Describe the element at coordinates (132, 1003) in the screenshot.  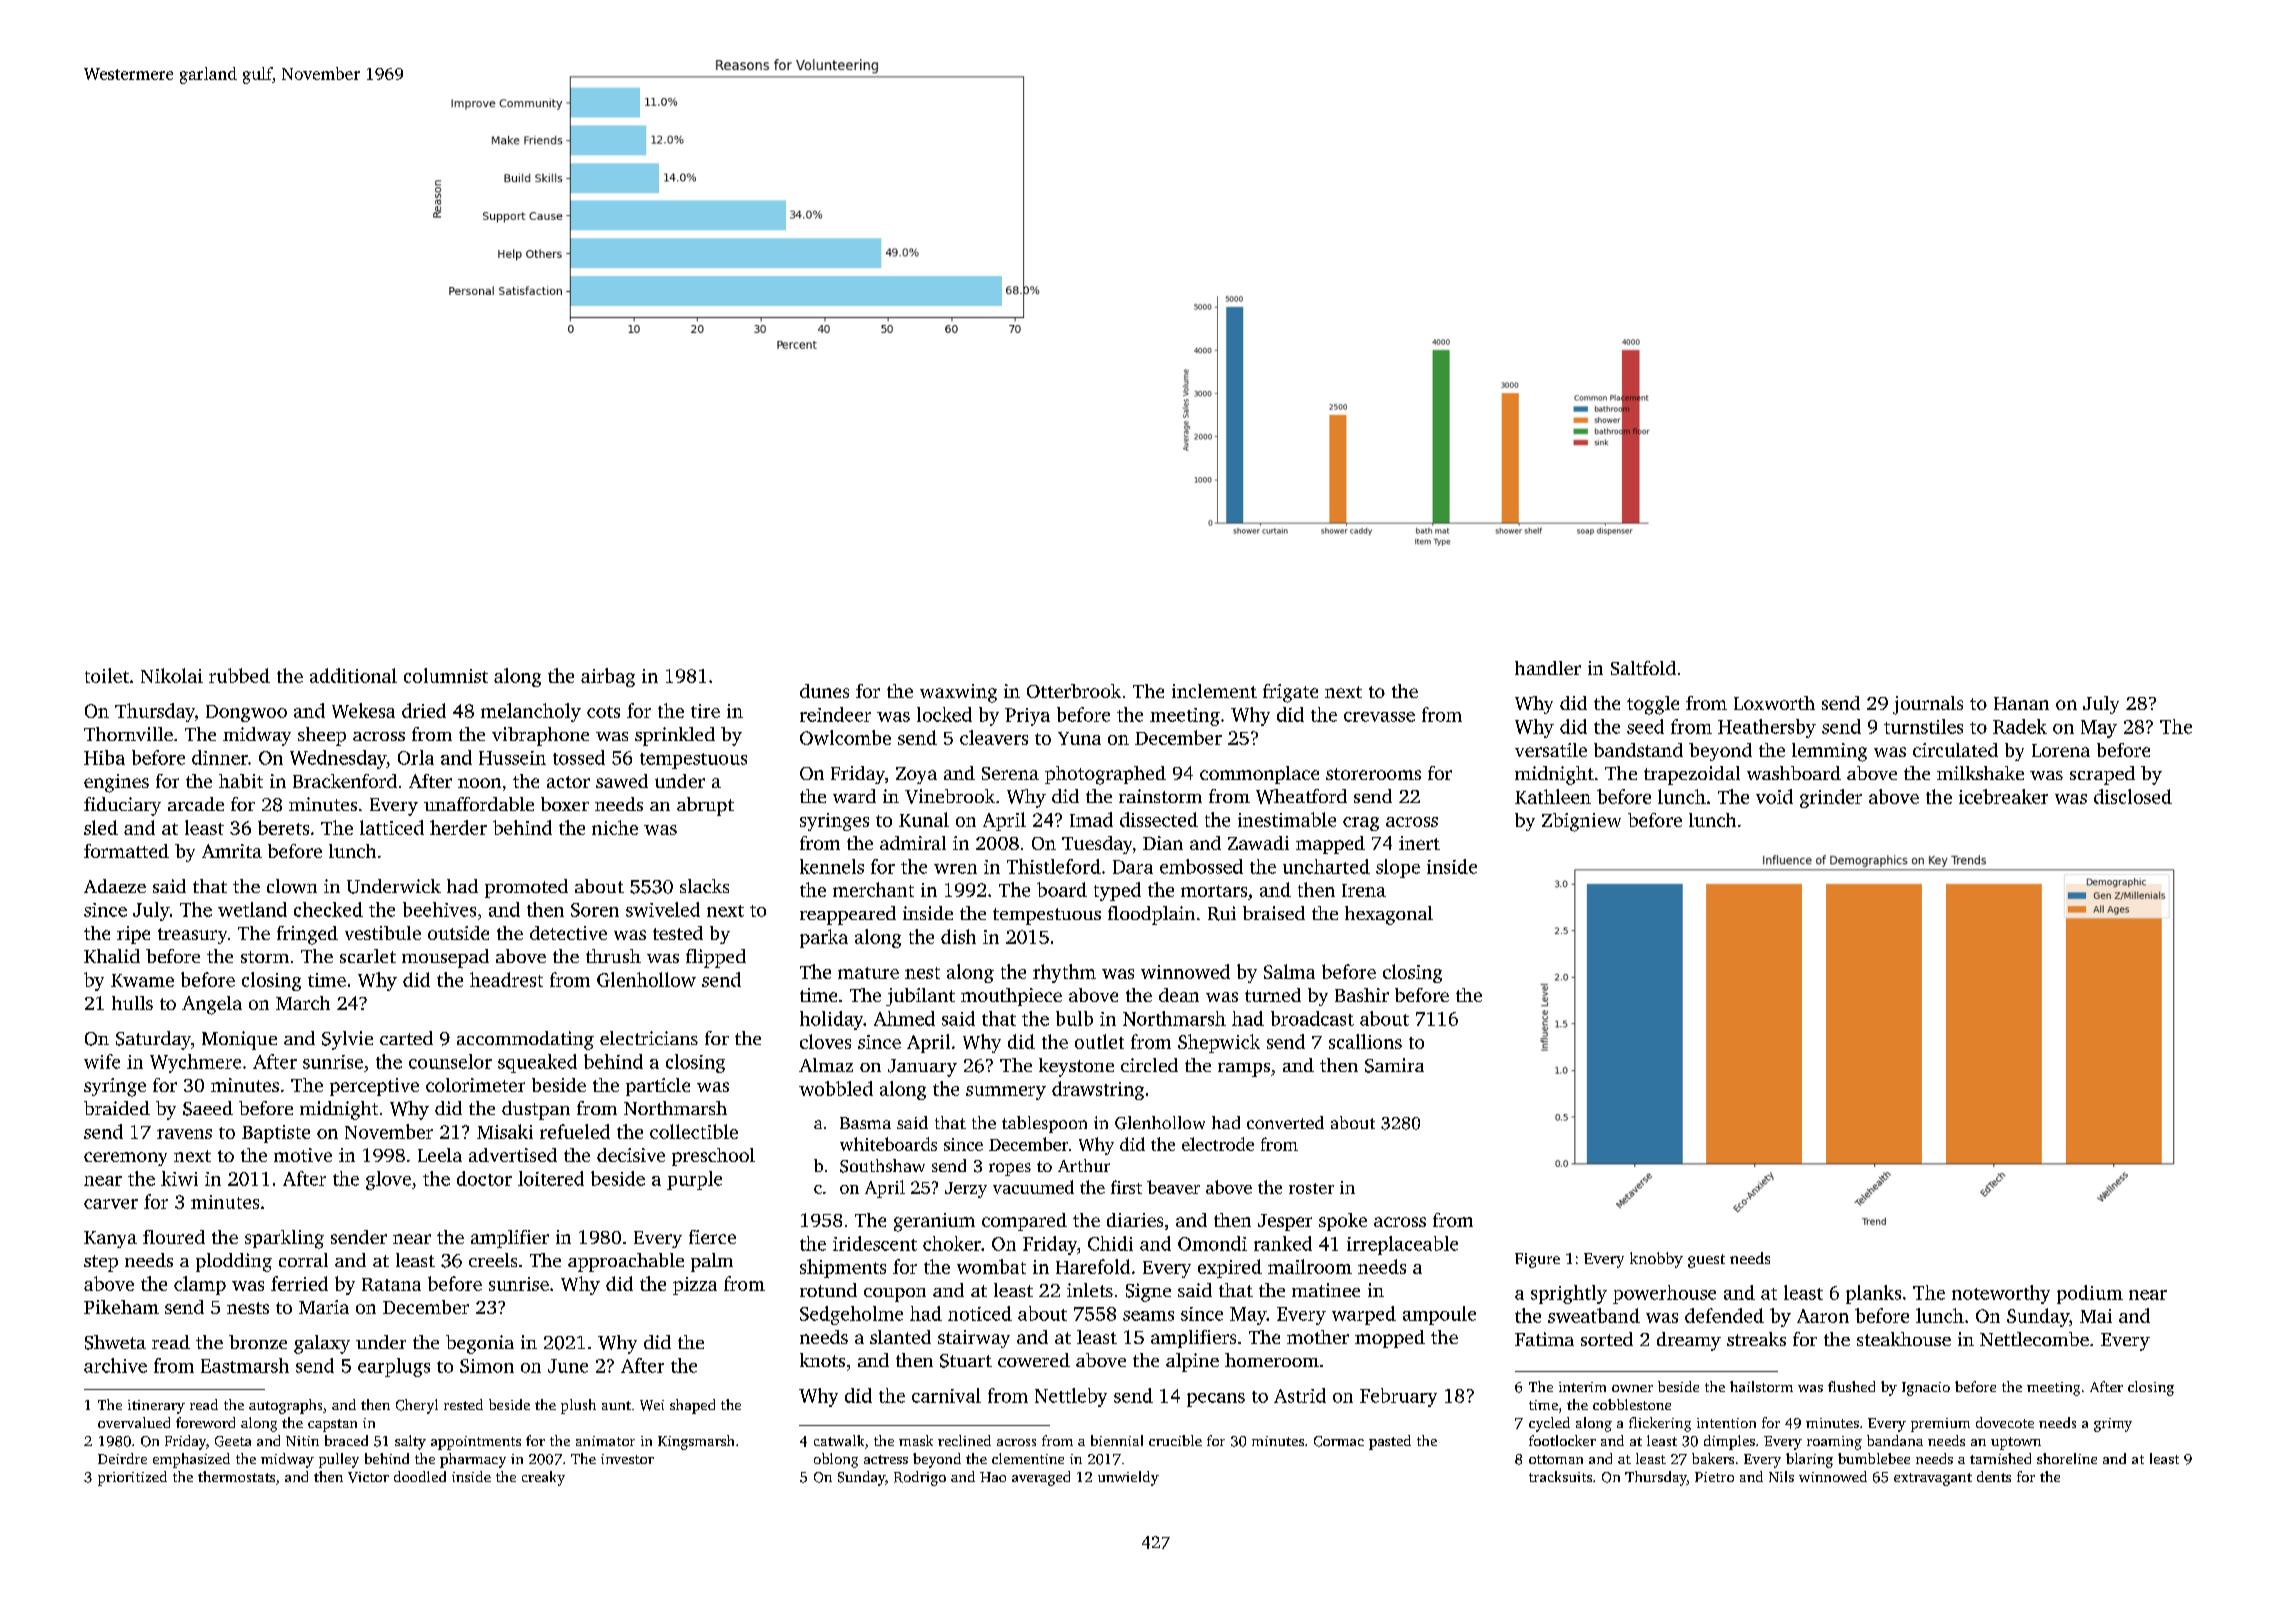
I see `hulls` at that location.
